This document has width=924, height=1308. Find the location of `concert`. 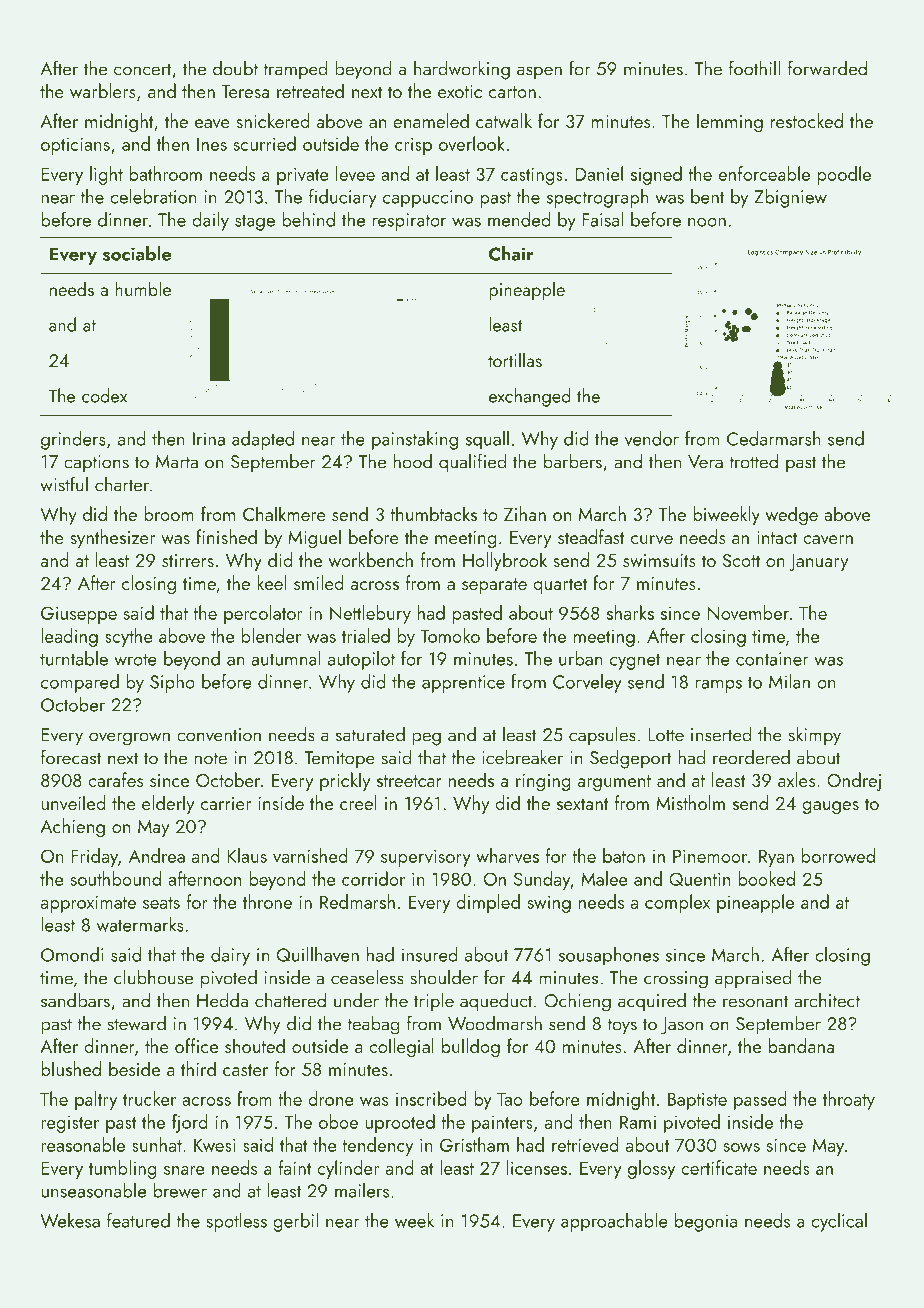

concert is located at coordinates (143, 69).
